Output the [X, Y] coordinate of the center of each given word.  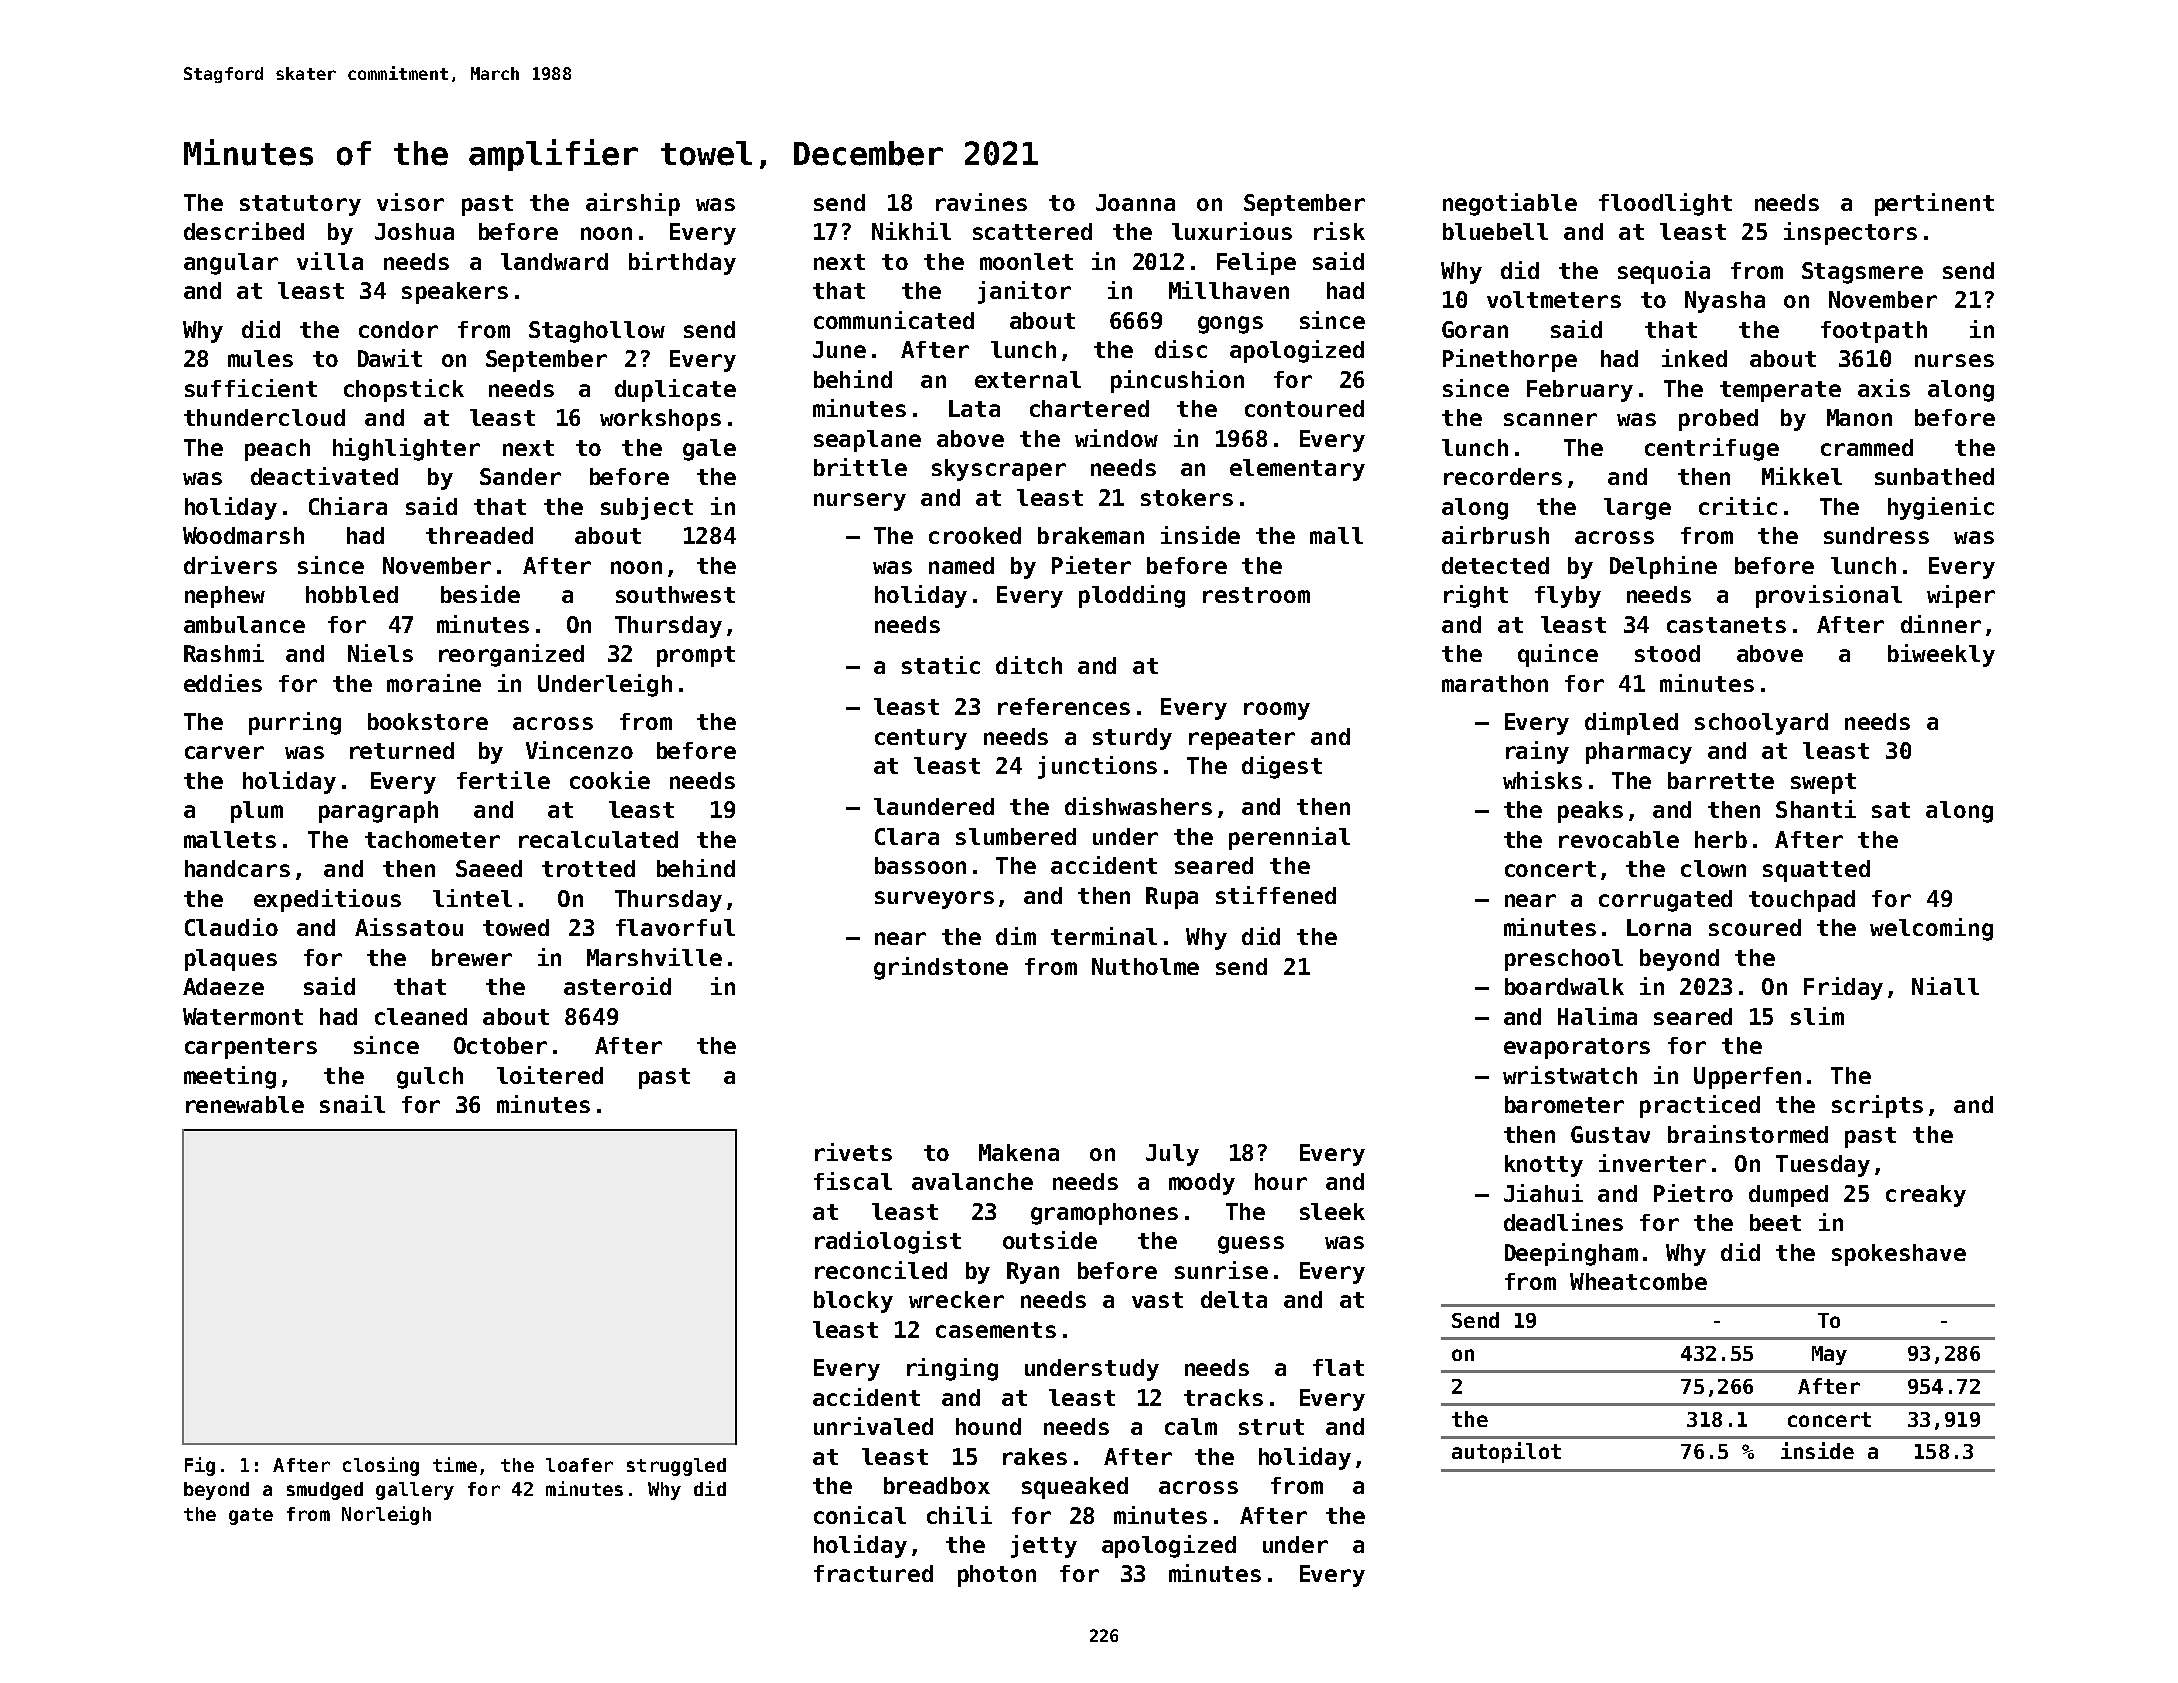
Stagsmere [1862, 273]
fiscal [853, 1181]
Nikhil [911, 231]
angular [231, 264]
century [921, 739]
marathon [1495, 683]
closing [381, 1466]
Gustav [1610, 1134]
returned [402, 750]
